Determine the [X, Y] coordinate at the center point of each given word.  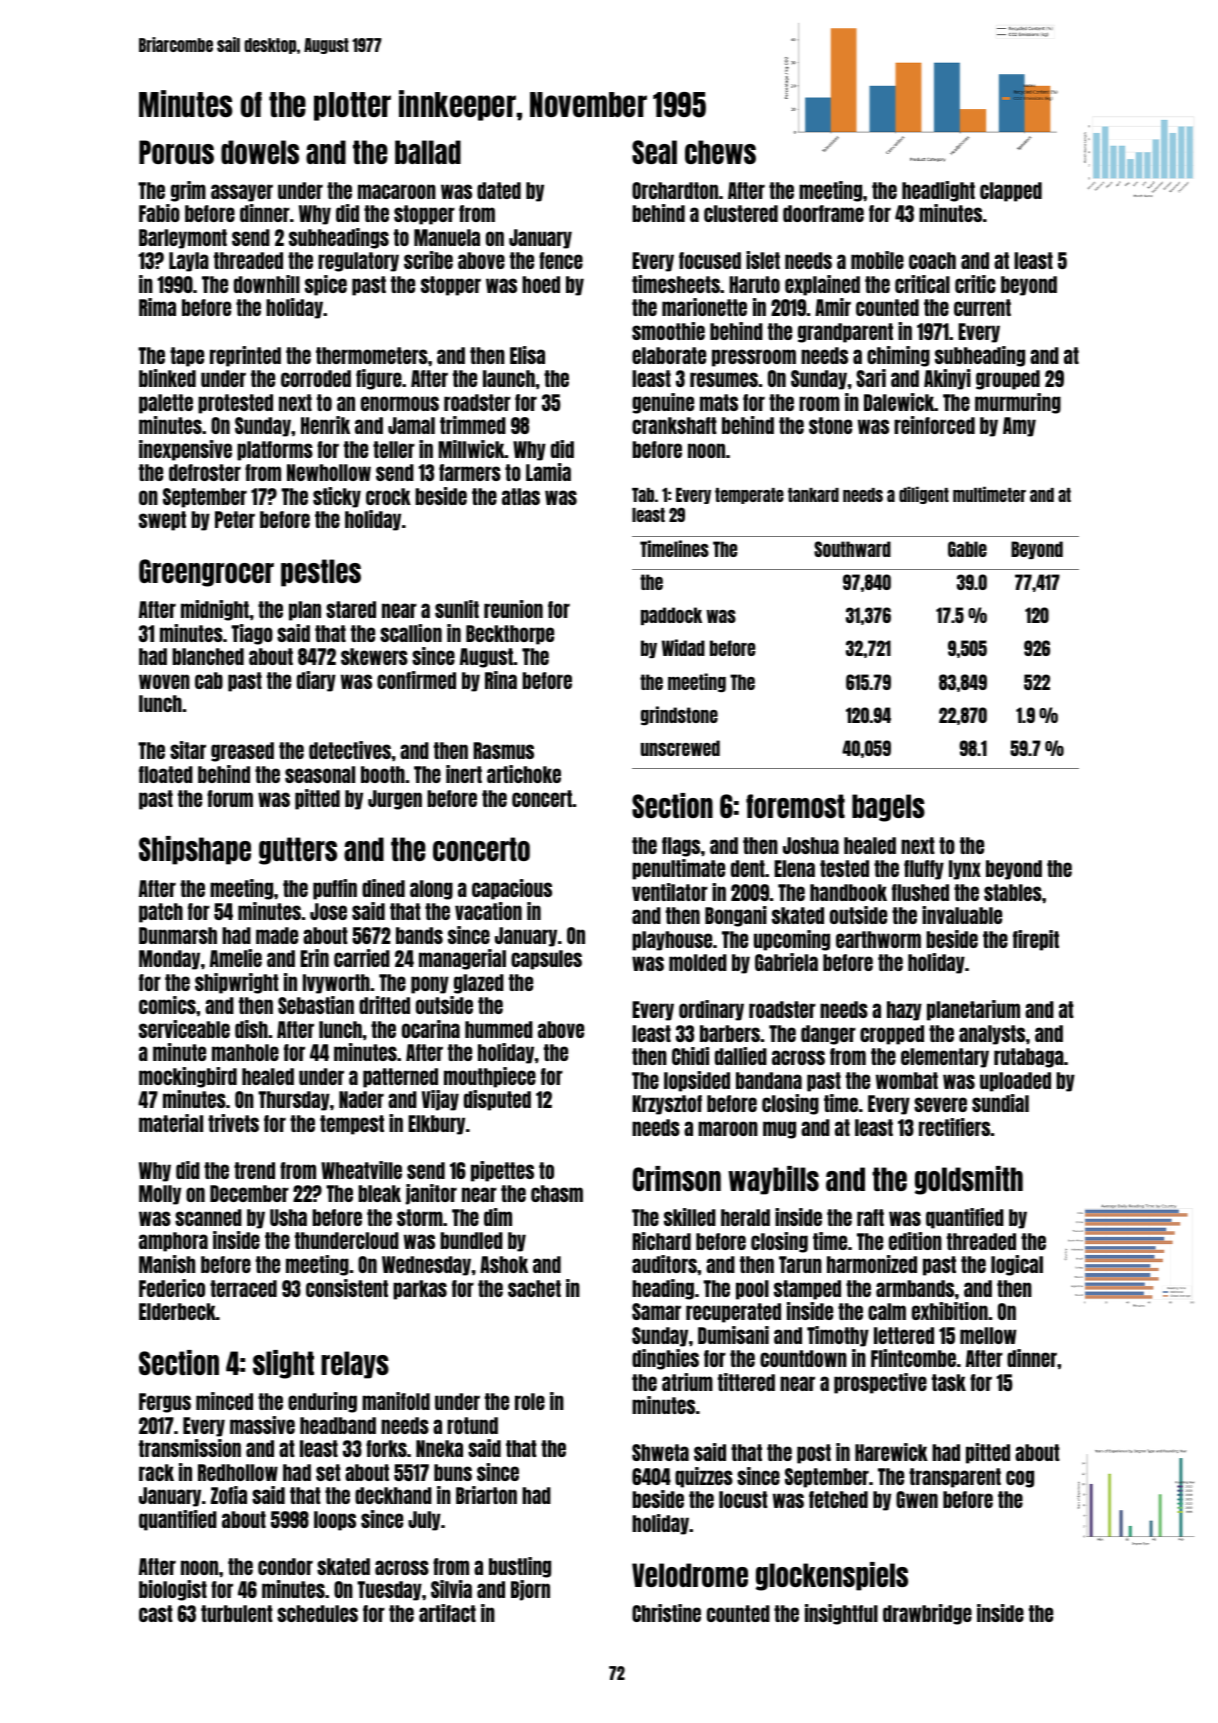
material [171, 1123]
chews [720, 152]
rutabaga [1029, 1058]
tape [187, 357]
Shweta [660, 1452]
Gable [967, 549]
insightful [841, 1614]
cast [156, 1613]
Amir [833, 307]
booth [383, 774]
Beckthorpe [510, 635]
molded [698, 962]
